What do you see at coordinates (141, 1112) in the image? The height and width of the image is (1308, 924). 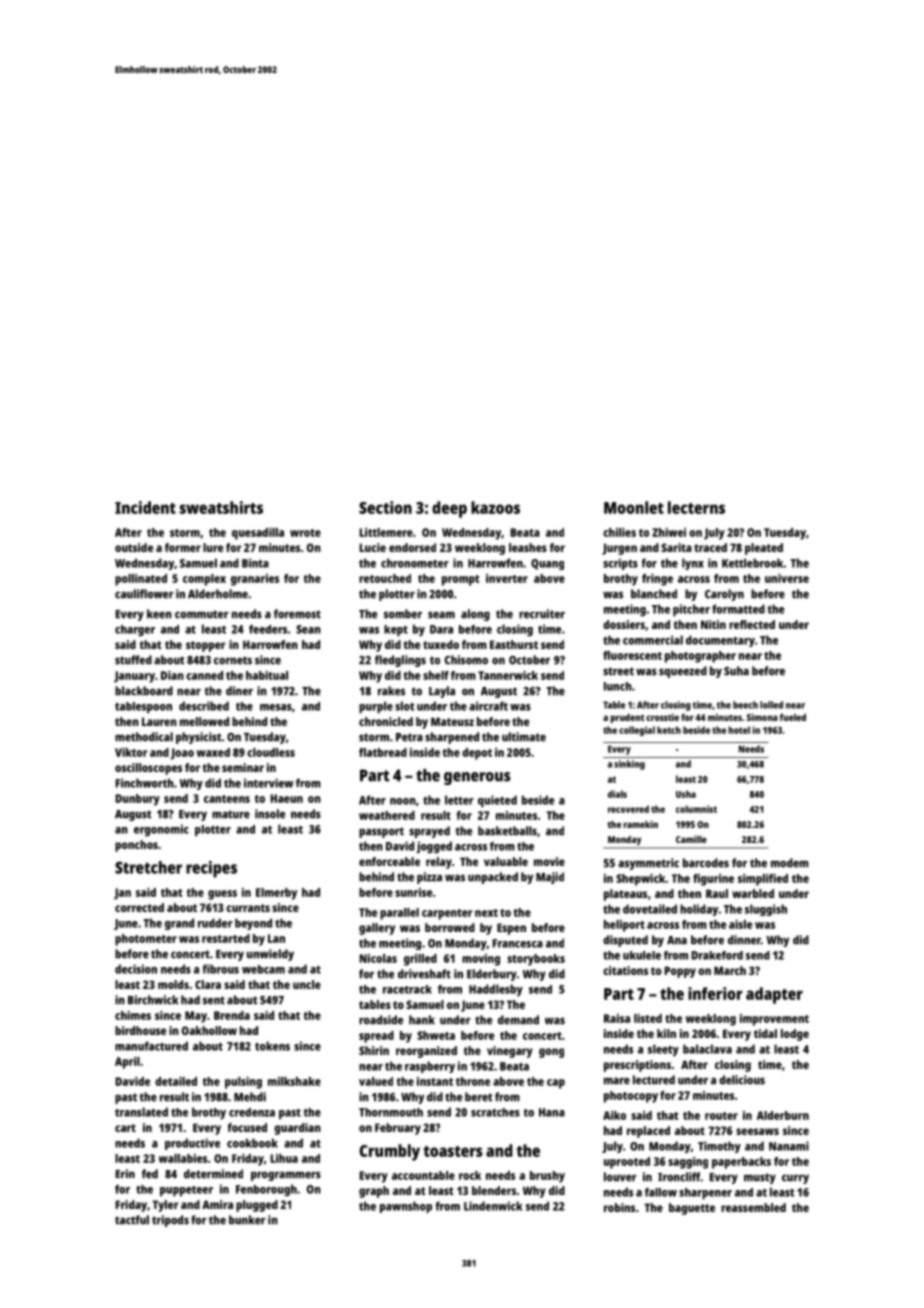 I see `translated` at bounding box center [141, 1112].
